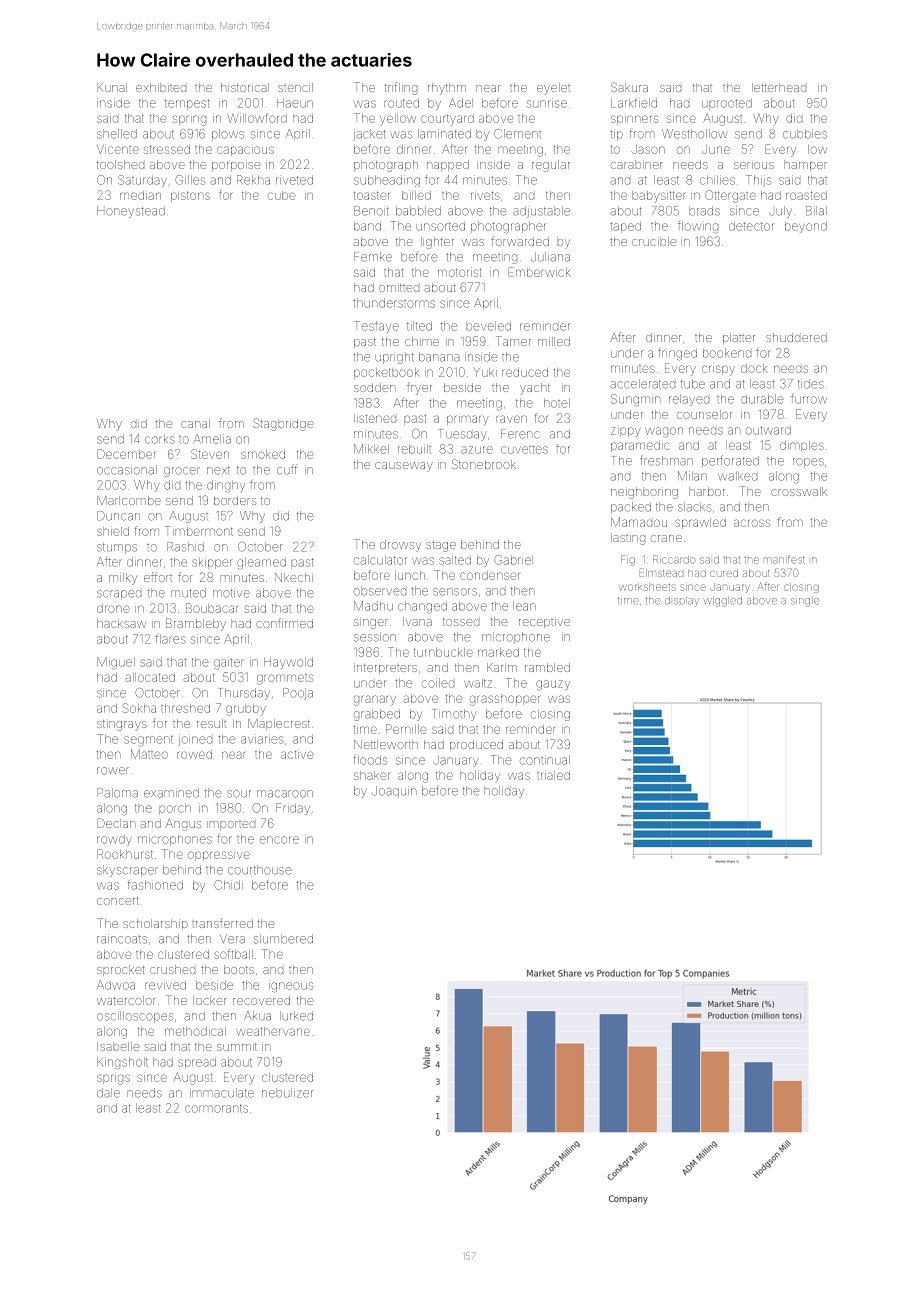 This screenshot has width=924, height=1308. Describe the element at coordinates (401, 88) in the screenshot. I see `trifling` at that location.
